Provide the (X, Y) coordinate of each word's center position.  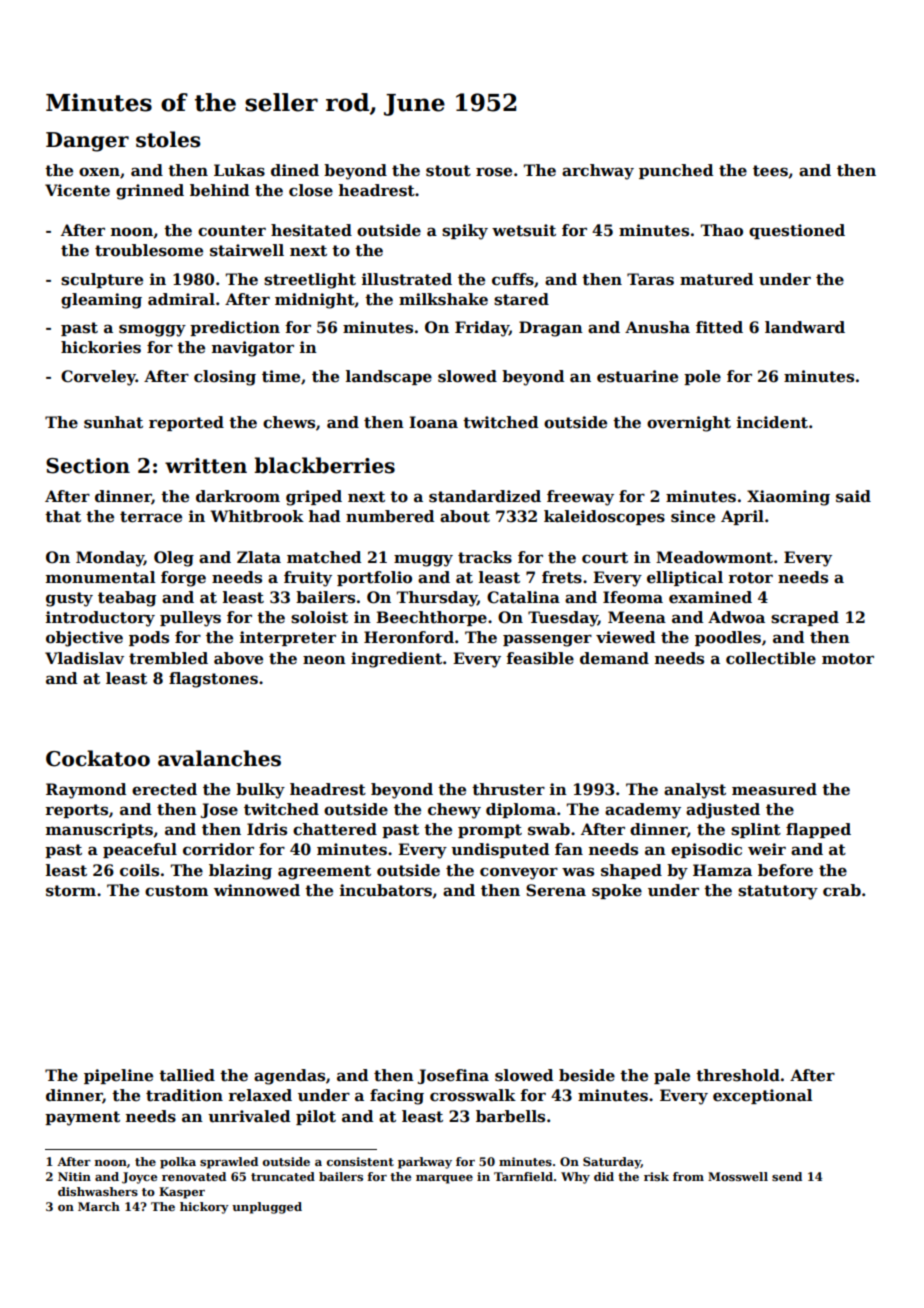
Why (575, 1178)
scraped (805, 618)
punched (676, 171)
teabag (127, 599)
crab (842, 890)
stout (448, 171)
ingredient (396, 660)
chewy (454, 811)
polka (178, 1163)
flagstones (213, 680)
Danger (87, 142)
